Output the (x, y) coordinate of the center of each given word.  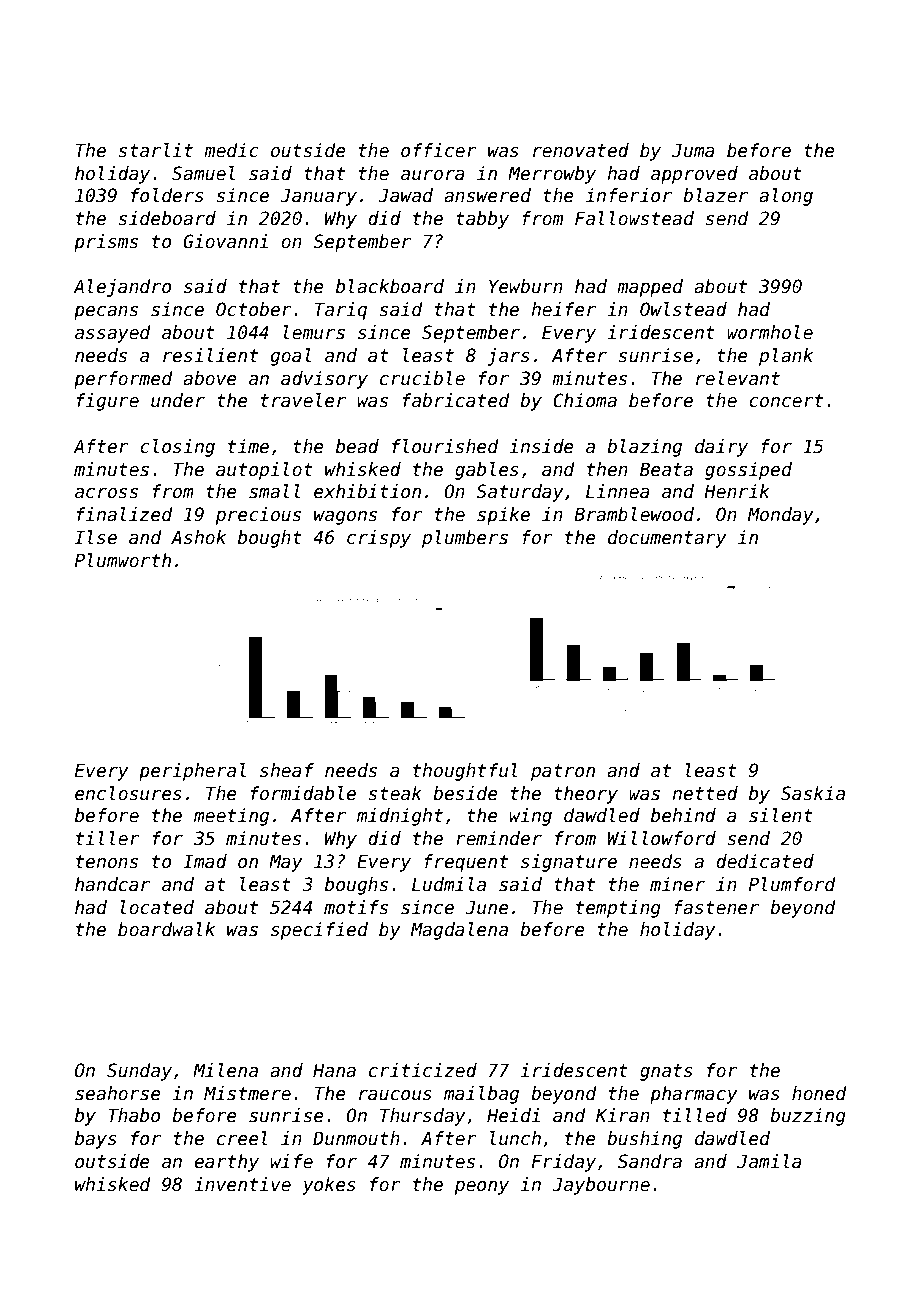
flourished (445, 446)
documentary (667, 539)
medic (231, 150)
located (157, 907)
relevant (738, 378)
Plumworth (123, 560)
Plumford (792, 884)
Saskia (813, 793)
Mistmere (247, 1093)
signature (569, 863)
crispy (379, 539)
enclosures (128, 793)
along (786, 197)
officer (439, 150)
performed (123, 380)
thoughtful (465, 772)
